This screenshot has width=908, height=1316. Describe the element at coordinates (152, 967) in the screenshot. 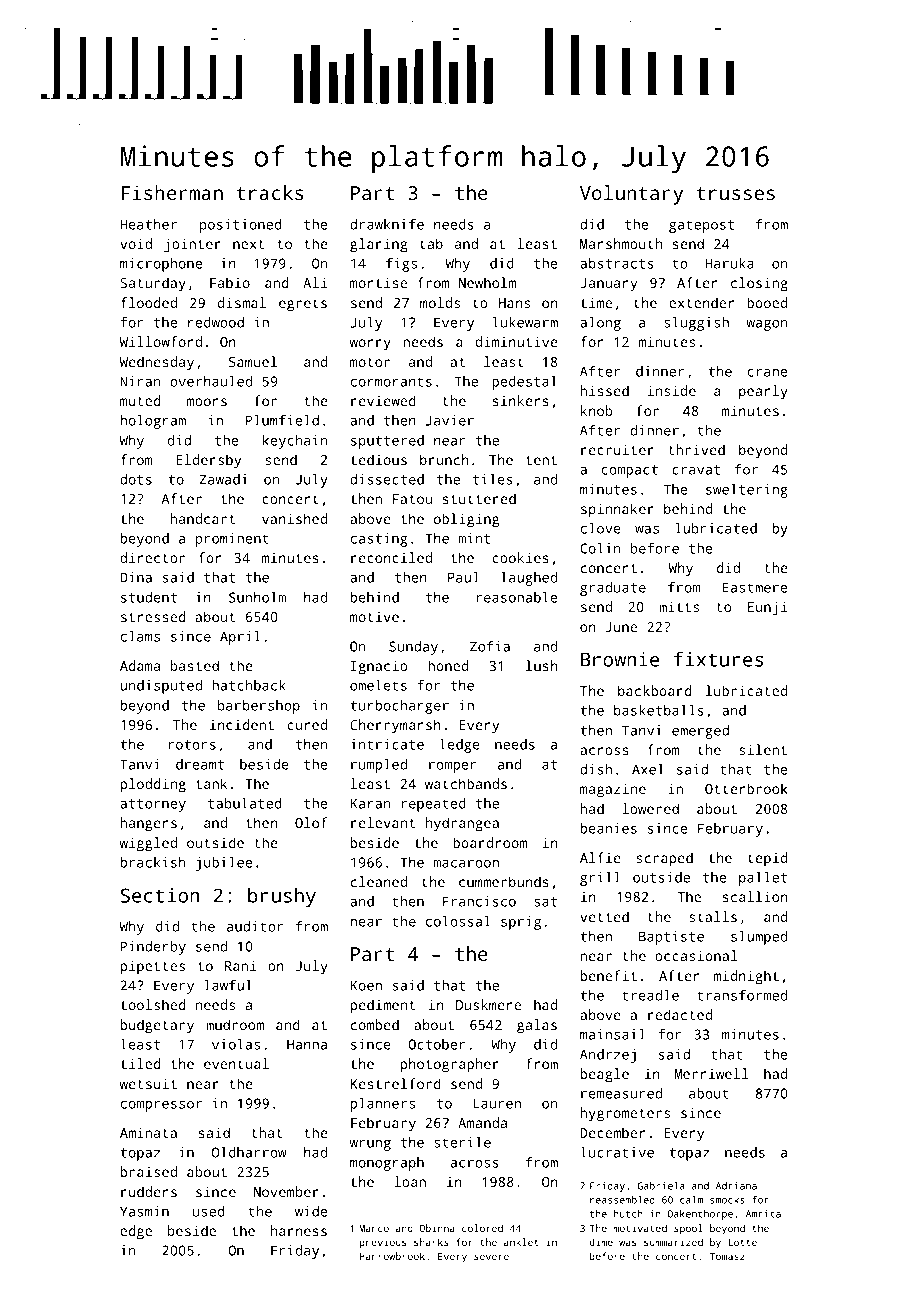

I see `pipettes` at that location.
